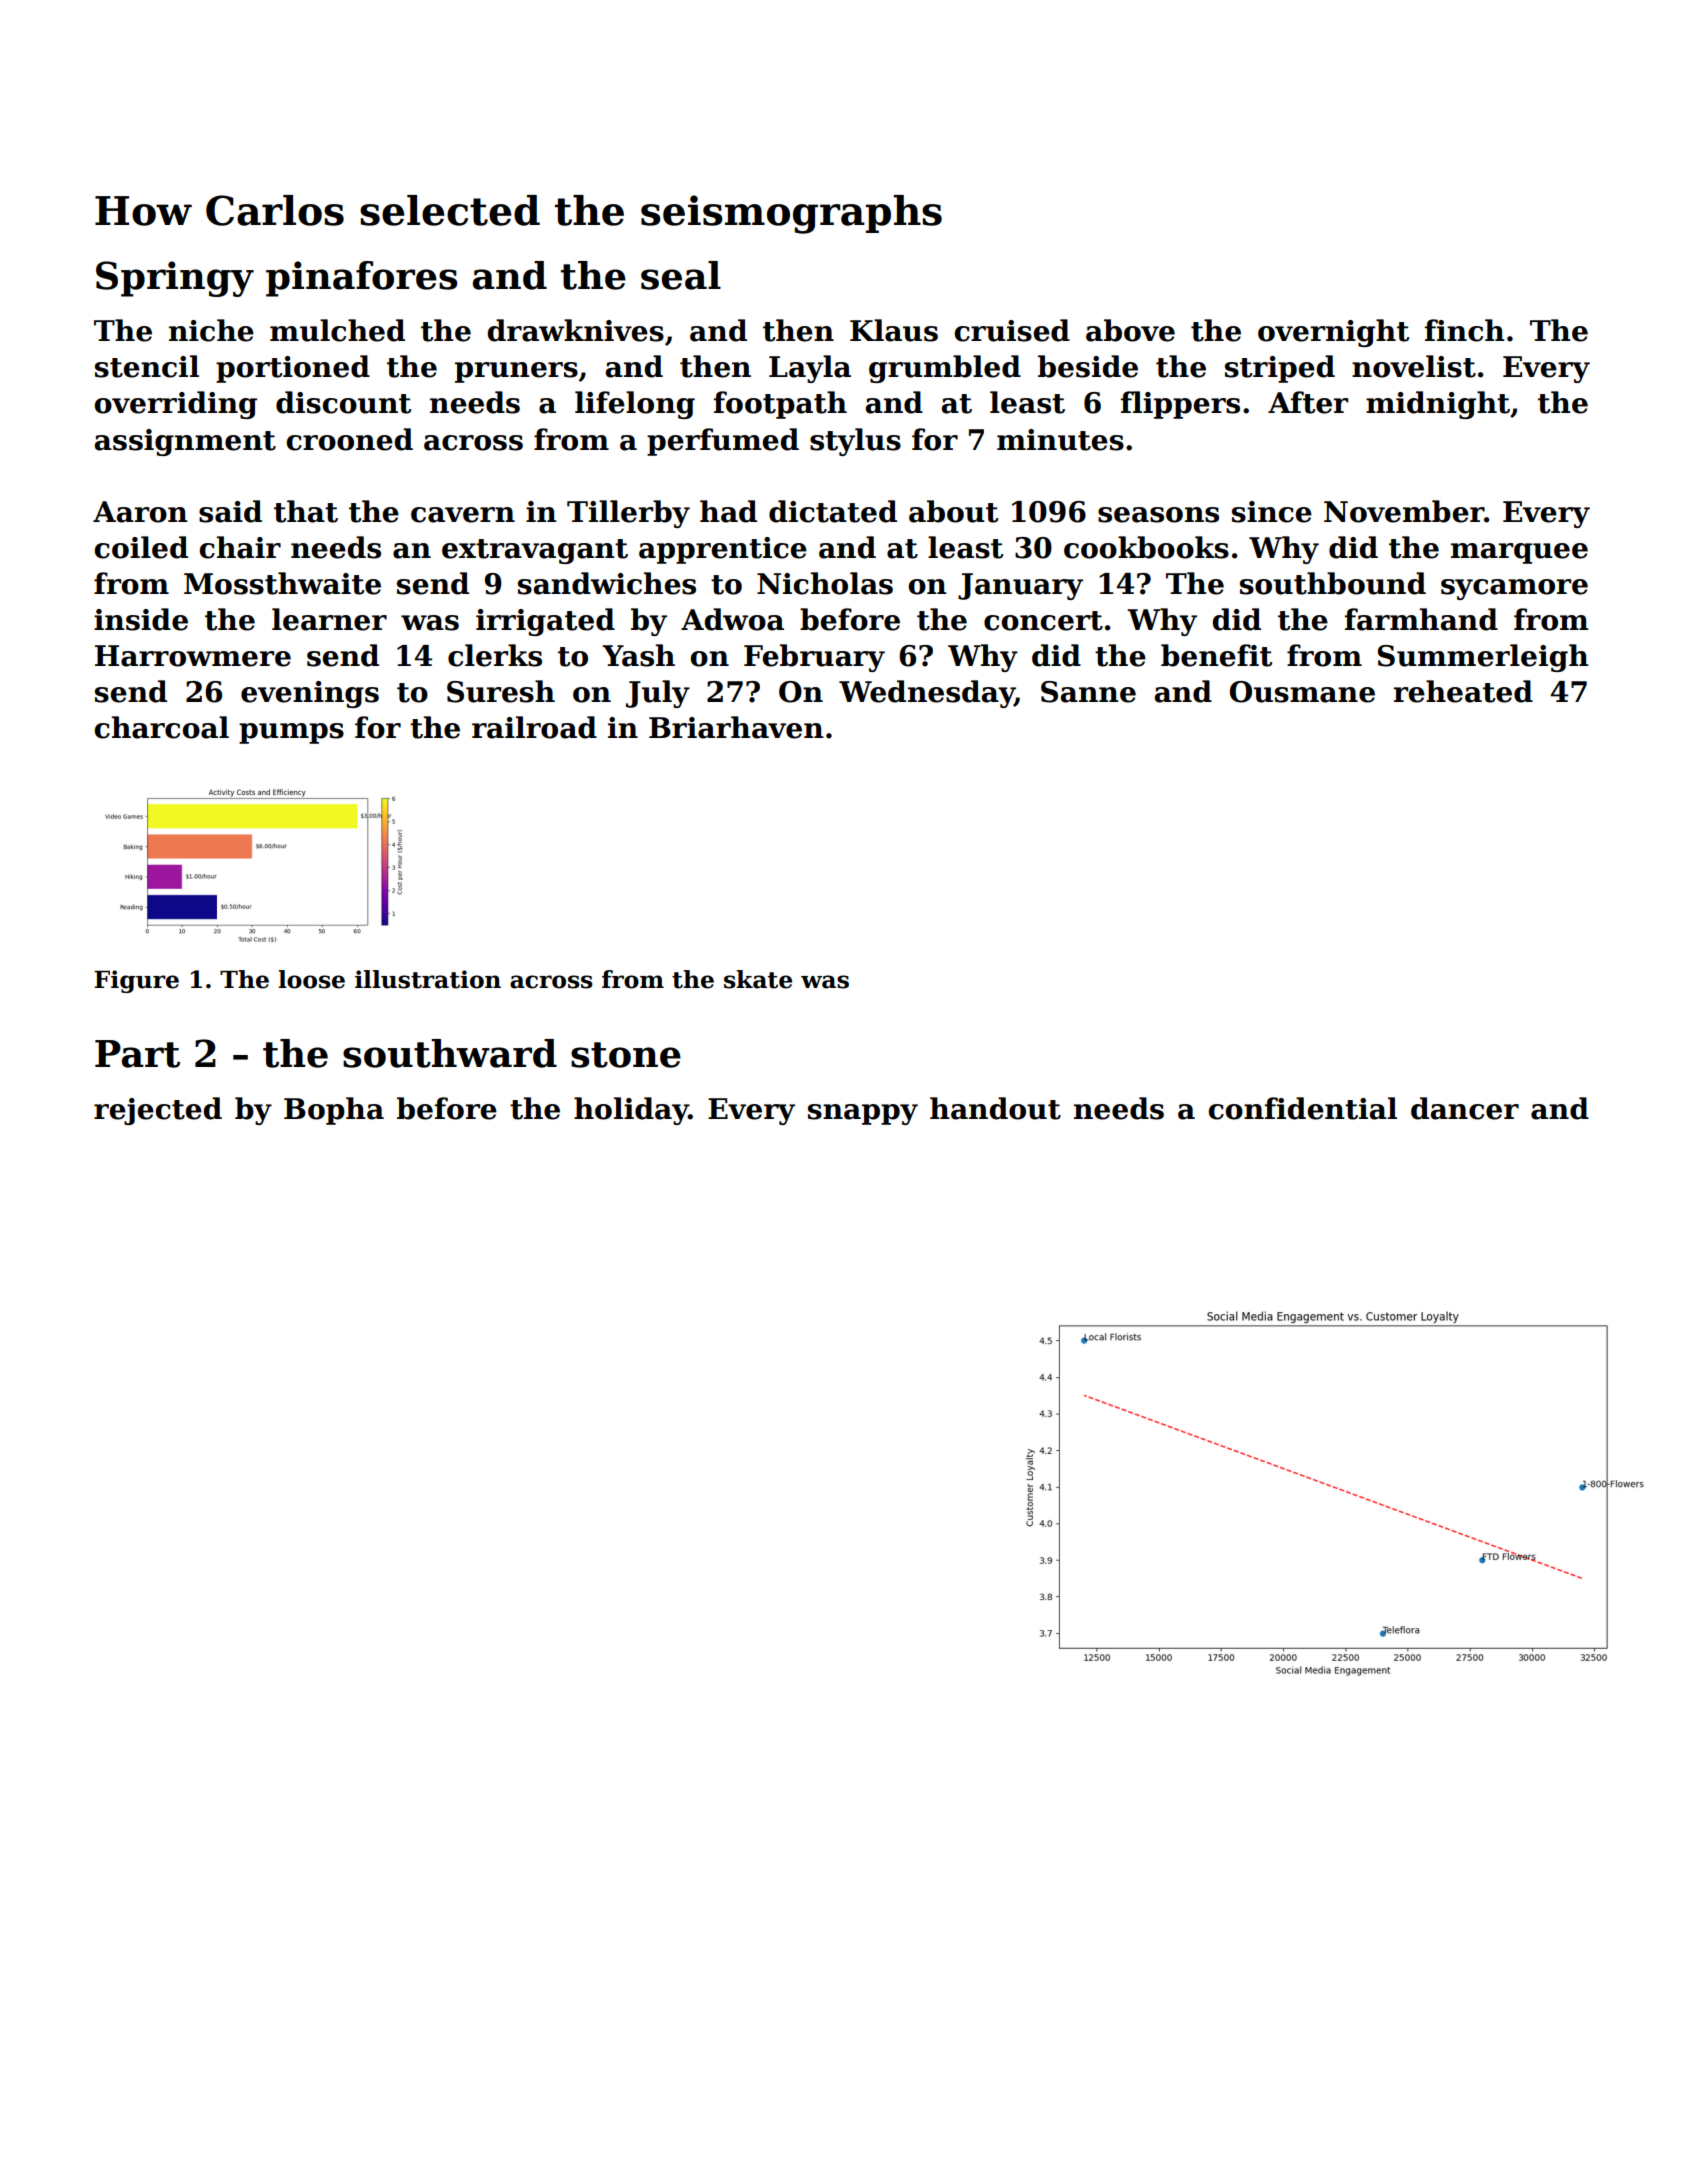 The height and width of the screenshot is (2178, 1683). Describe the element at coordinates (1216, 655) in the screenshot. I see `benefit` at that location.
